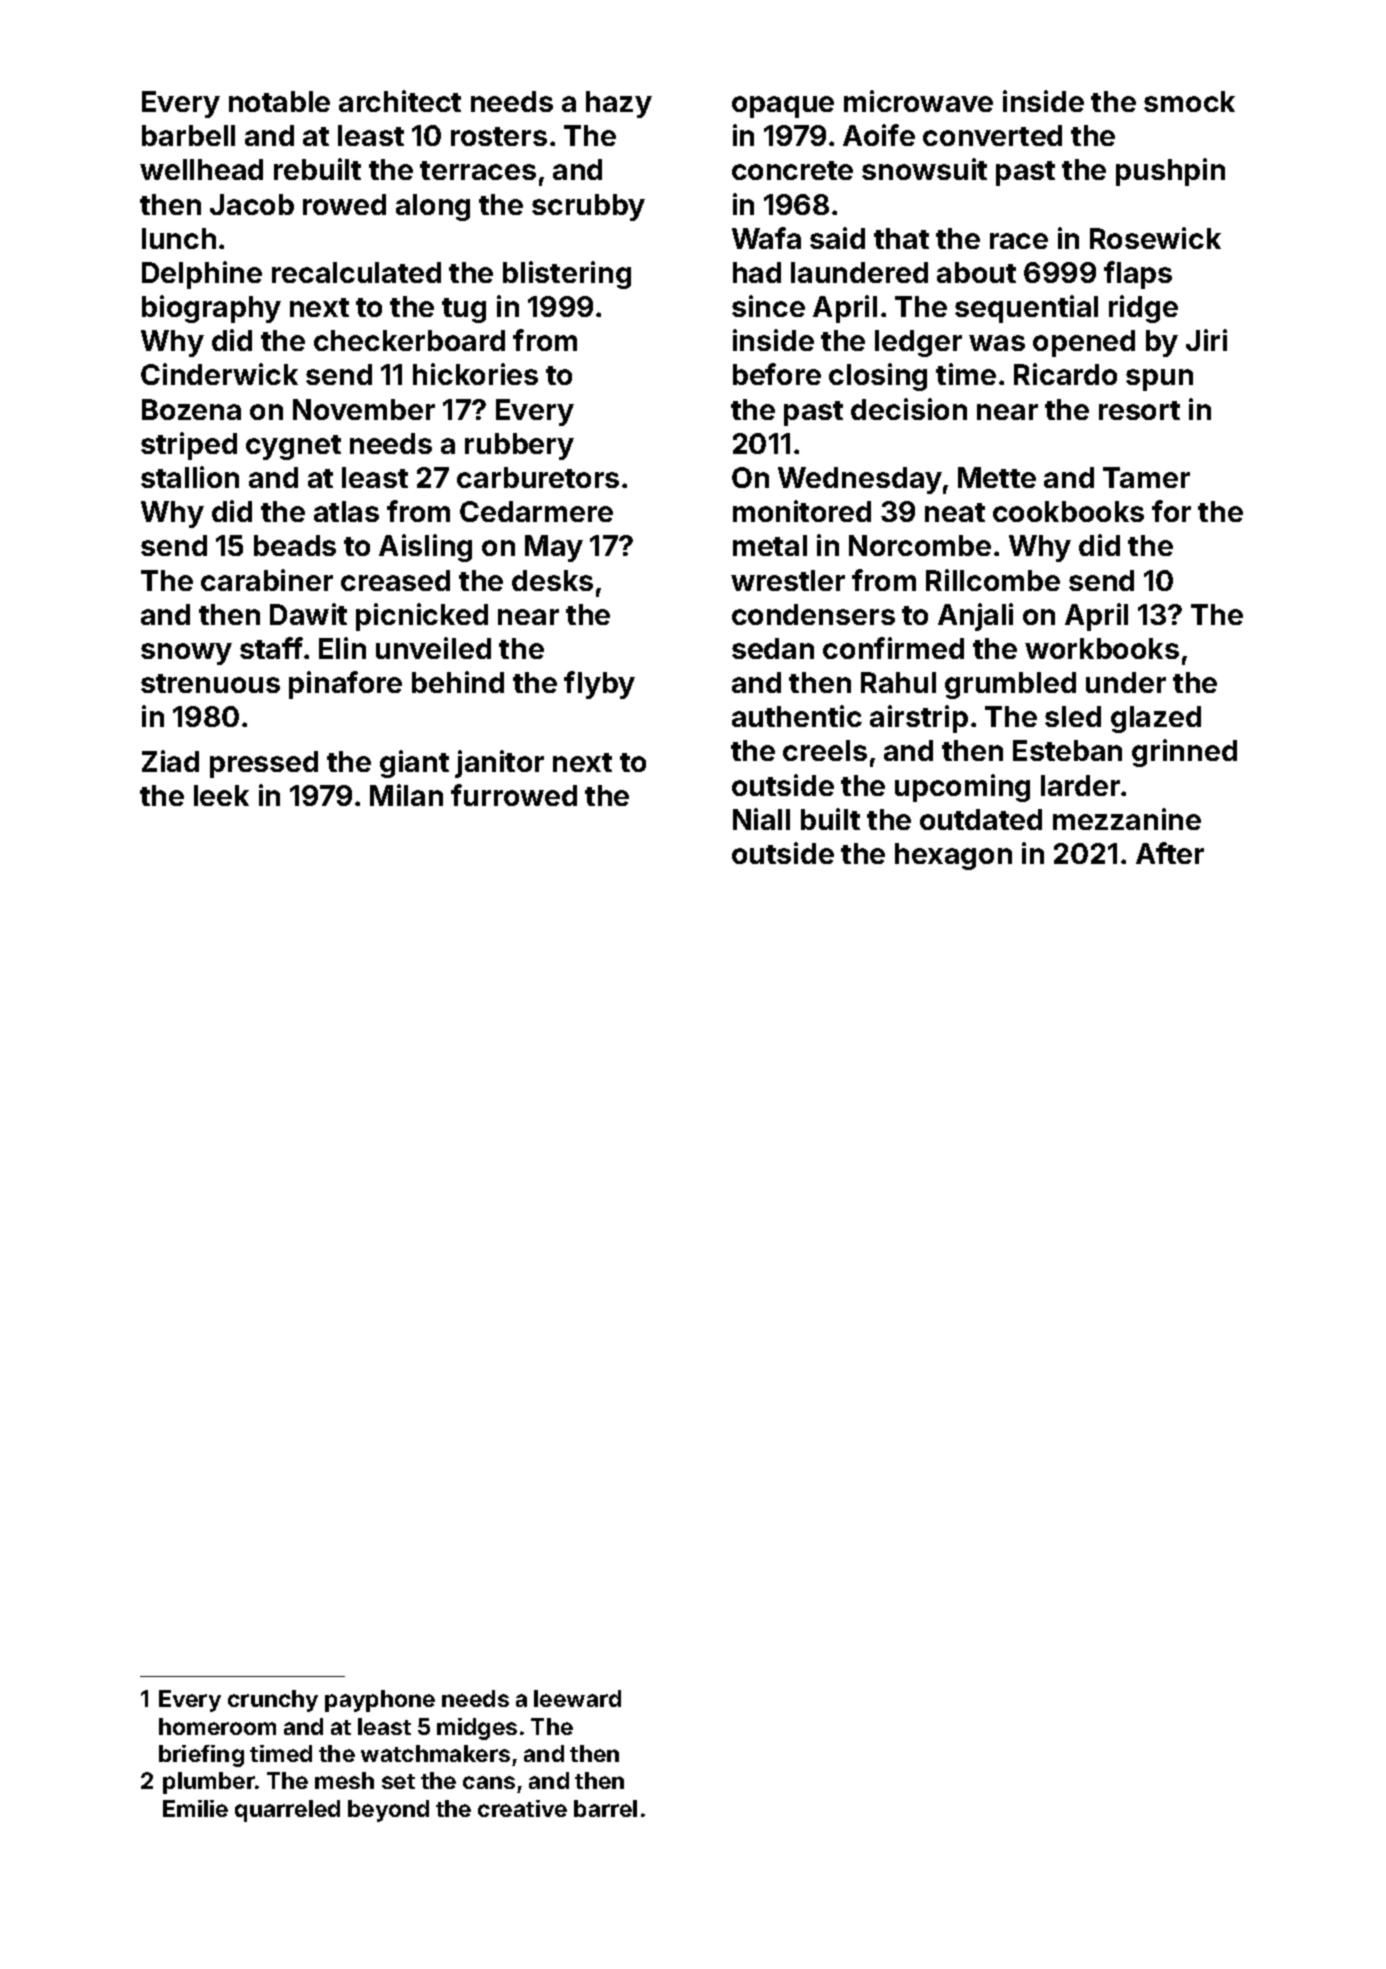 The image size is (1386, 1969). What do you see at coordinates (217, 1726) in the screenshot?
I see `homeroom` at bounding box center [217, 1726].
